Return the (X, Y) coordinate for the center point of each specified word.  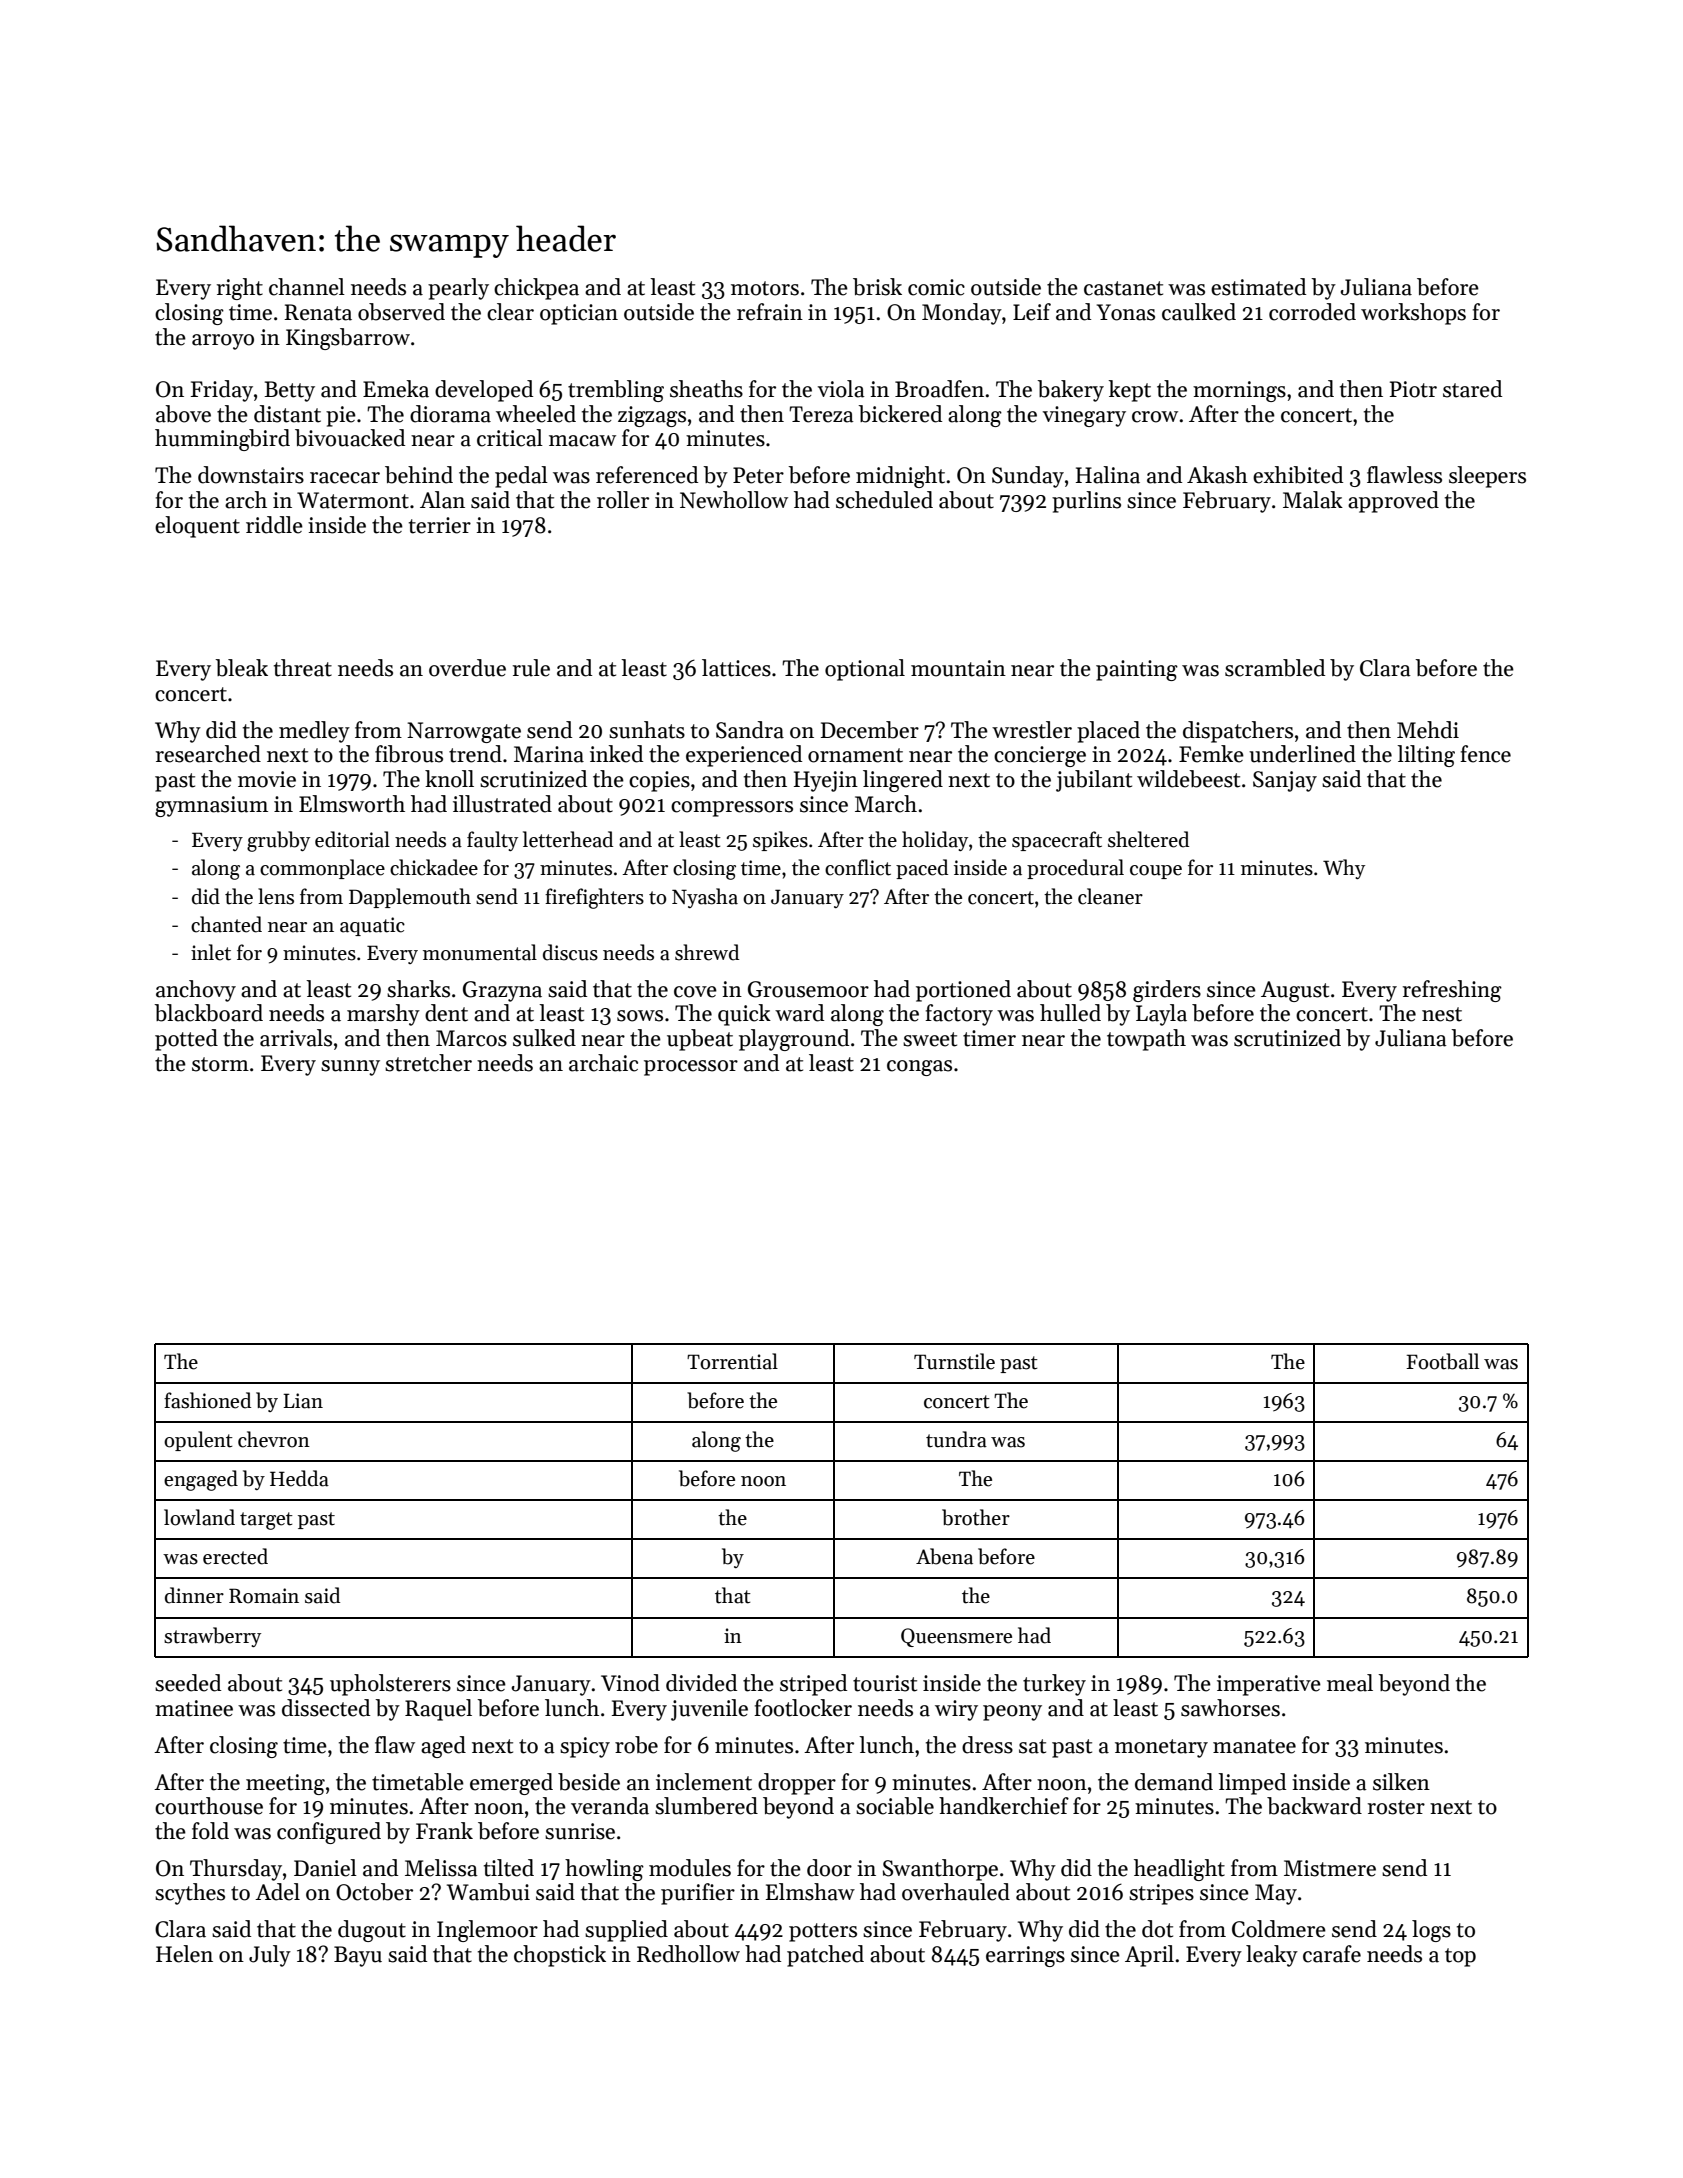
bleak (241, 668)
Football (1442, 1361)
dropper (797, 1784)
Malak (1313, 500)
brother (976, 1517)
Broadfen (939, 389)
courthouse (209, 1806)
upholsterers (390, 1685)
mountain (958, 668)
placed (1108, 732)
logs (1431, 1931)
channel (307, 287)
